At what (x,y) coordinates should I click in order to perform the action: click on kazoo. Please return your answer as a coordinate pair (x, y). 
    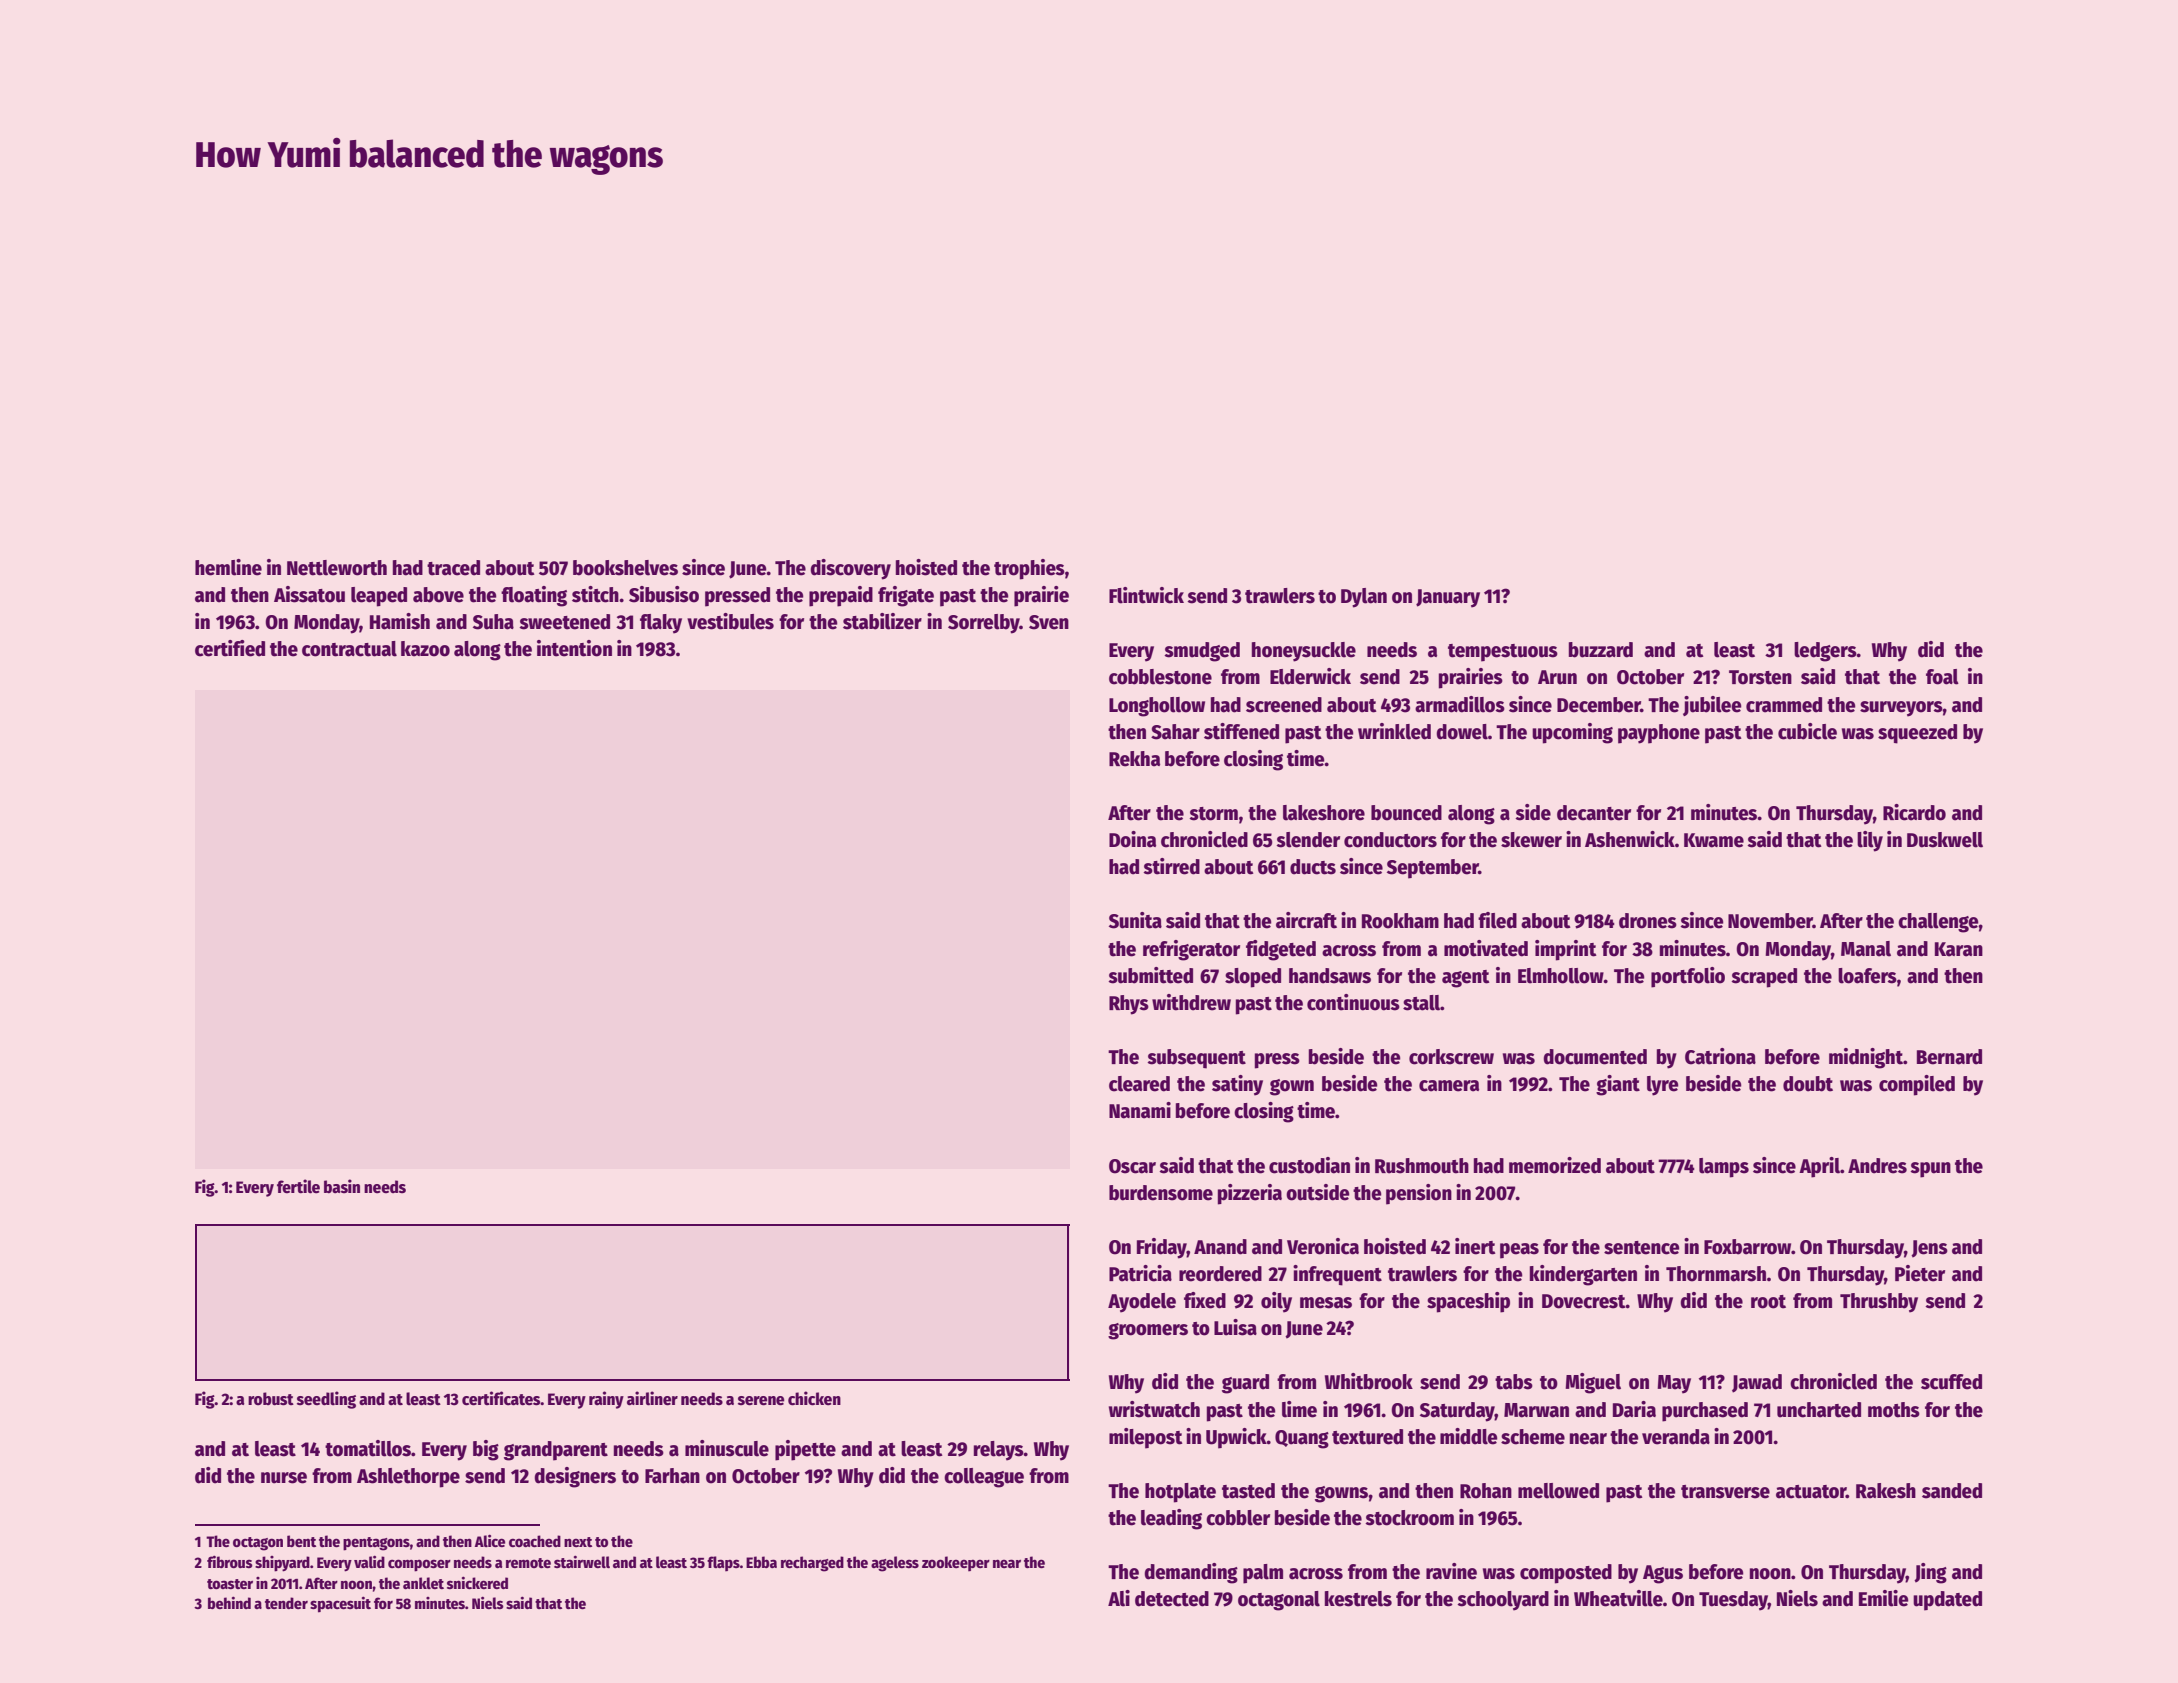
    Looking at the image, I should click on (425, 649).
